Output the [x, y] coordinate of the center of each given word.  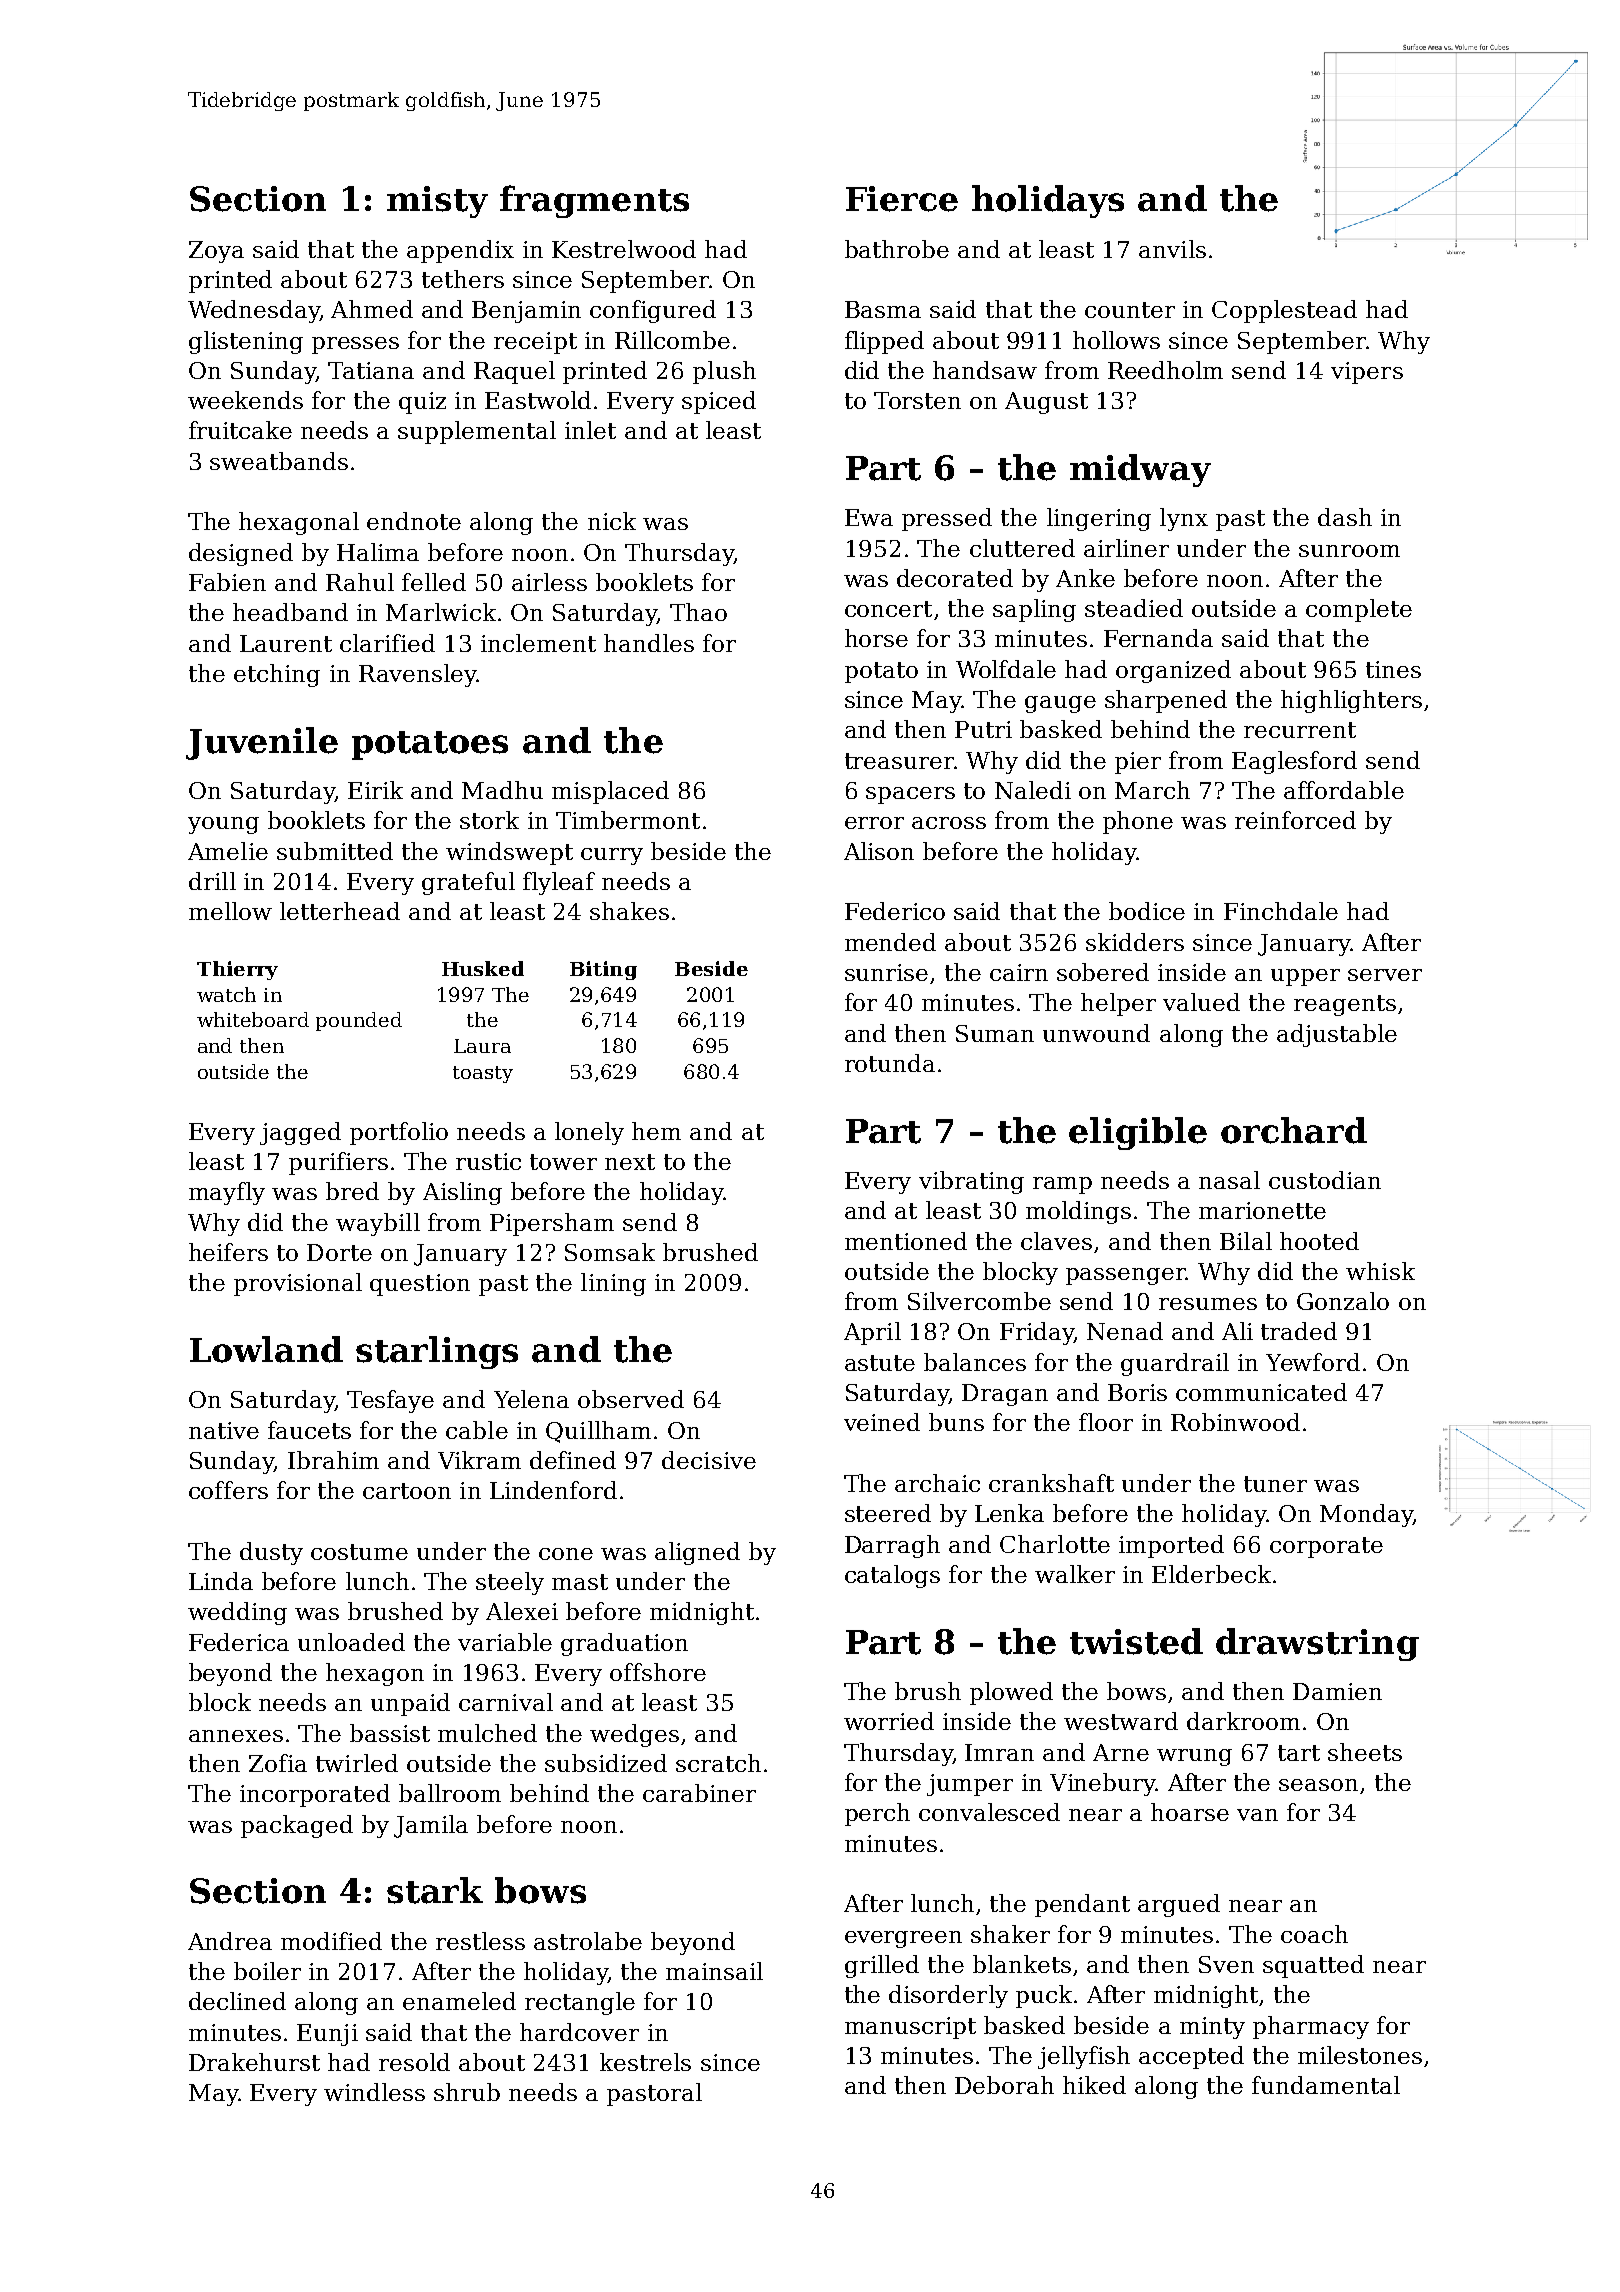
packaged [297, 1826]
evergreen [903, 1939]
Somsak [610, 1252]
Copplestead [1284, 311]
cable [477, 1430]
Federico [895, 911]
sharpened [1166, 701]
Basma [883, 309]
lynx [1184, 519]
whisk [1380, 1271]
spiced [719, 402]
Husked [483, 968]
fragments [594, 201]
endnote [414, 521]
